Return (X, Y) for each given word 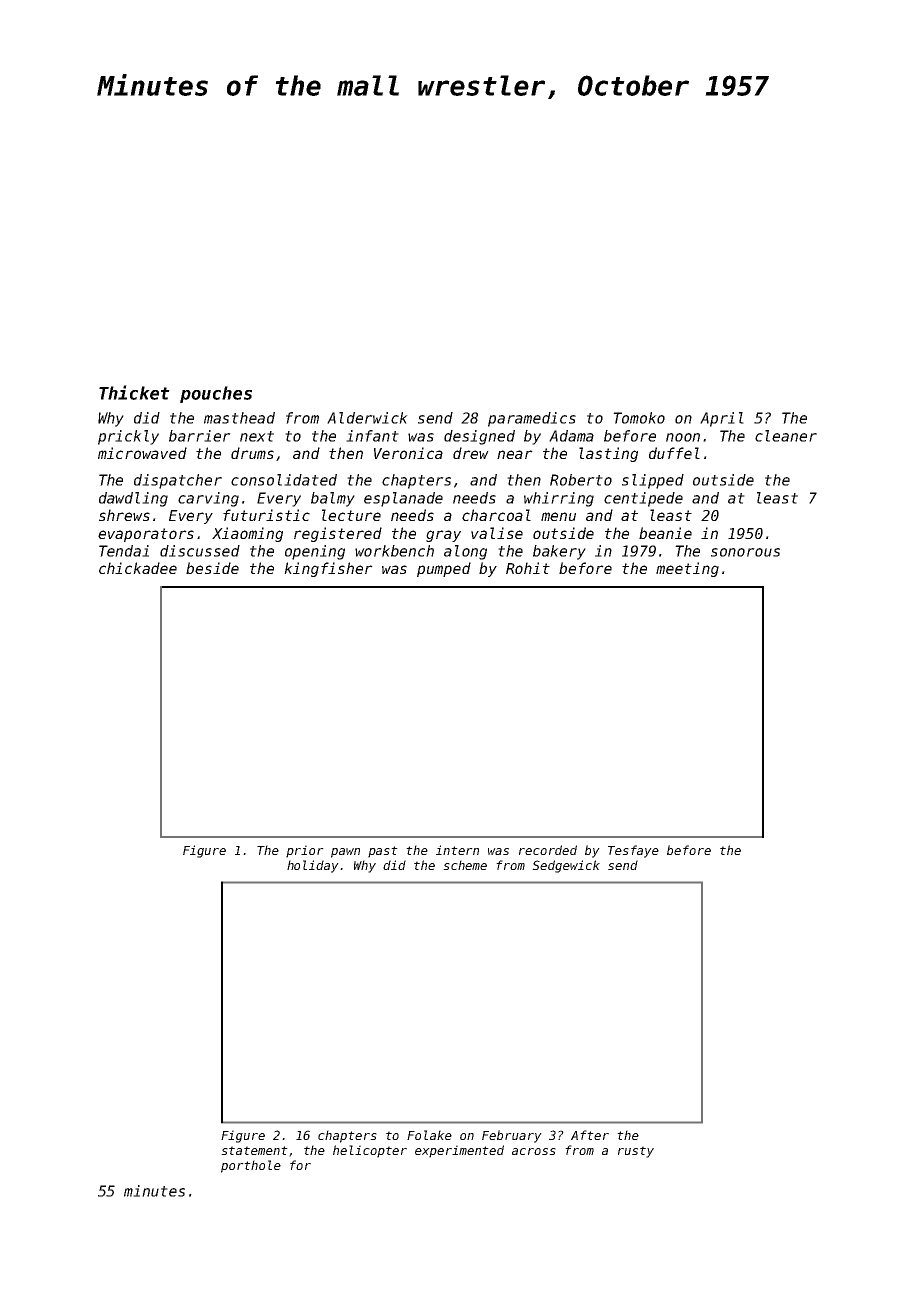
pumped (444, 569)
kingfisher (328, 569)
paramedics (532, 419)
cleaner (786, 436)
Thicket (134, 392)
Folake (429, 1135)
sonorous (745, 552)
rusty (636, 1152)
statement (254, 1150)
